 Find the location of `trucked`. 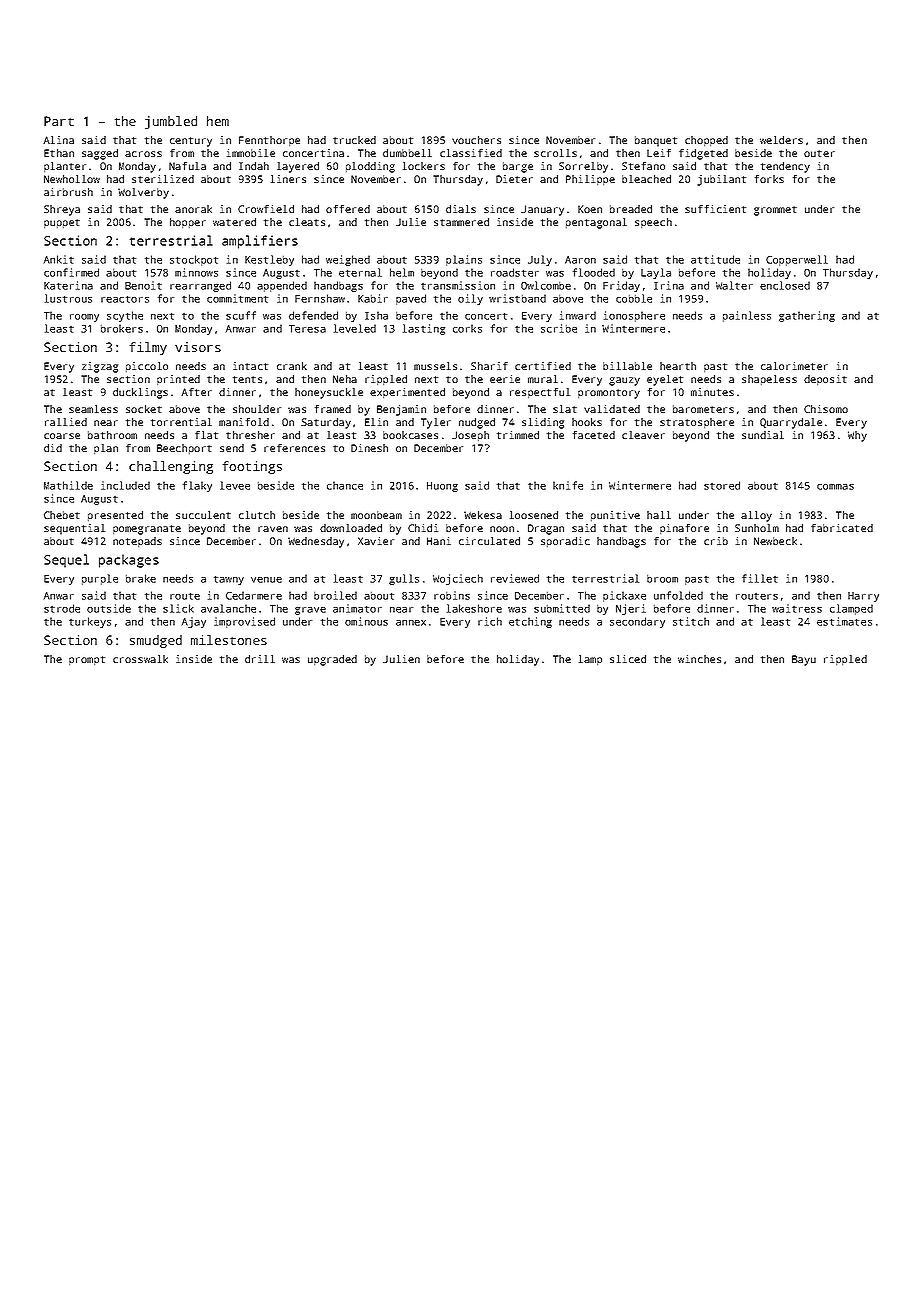

trucked is located at coordinates (354, 140).
